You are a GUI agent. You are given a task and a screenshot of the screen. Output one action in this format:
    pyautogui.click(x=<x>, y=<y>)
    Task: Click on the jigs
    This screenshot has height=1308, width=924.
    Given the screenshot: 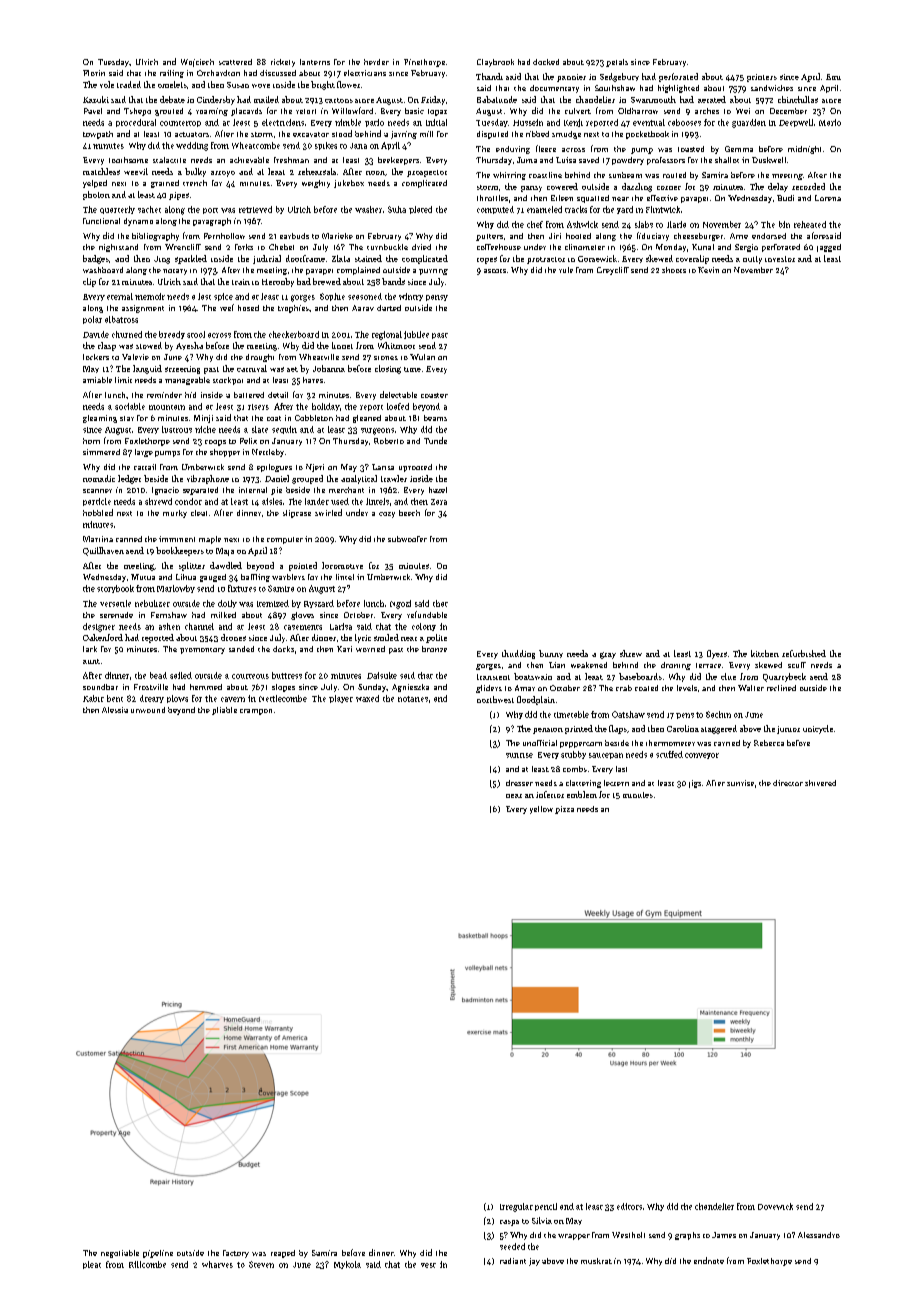 What is the action you would take?
    pyautogui.click(x=695, y=784)
